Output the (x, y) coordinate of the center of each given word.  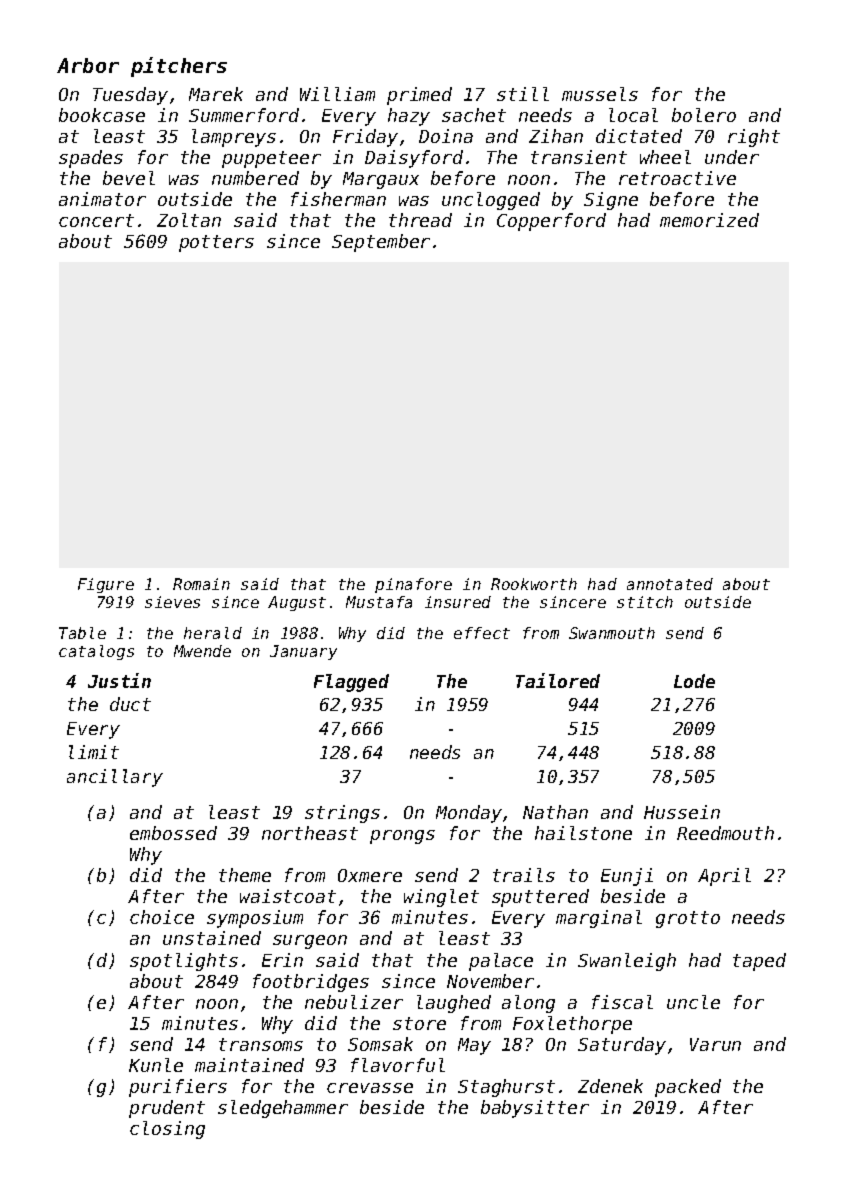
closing (167, 1130)
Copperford (551, 222)
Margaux (381, 180)
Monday (469, 814)
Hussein (682, 812)
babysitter (535, 1109)
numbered (255, 178)
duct (130, 704)
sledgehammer (283, 1109)
